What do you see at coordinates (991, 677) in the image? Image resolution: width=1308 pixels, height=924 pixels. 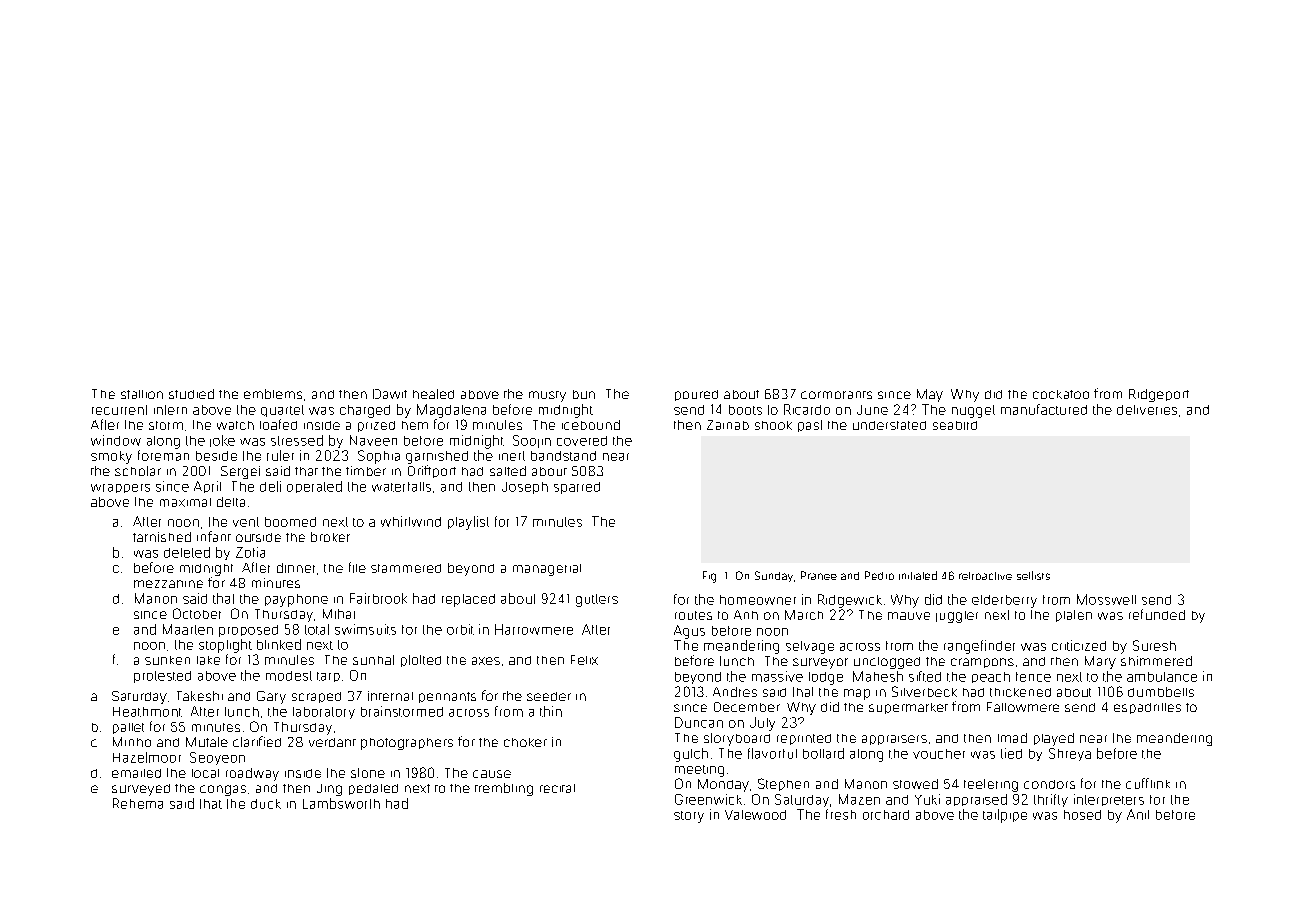 I see `peach` at bounding box center [991, 677].
